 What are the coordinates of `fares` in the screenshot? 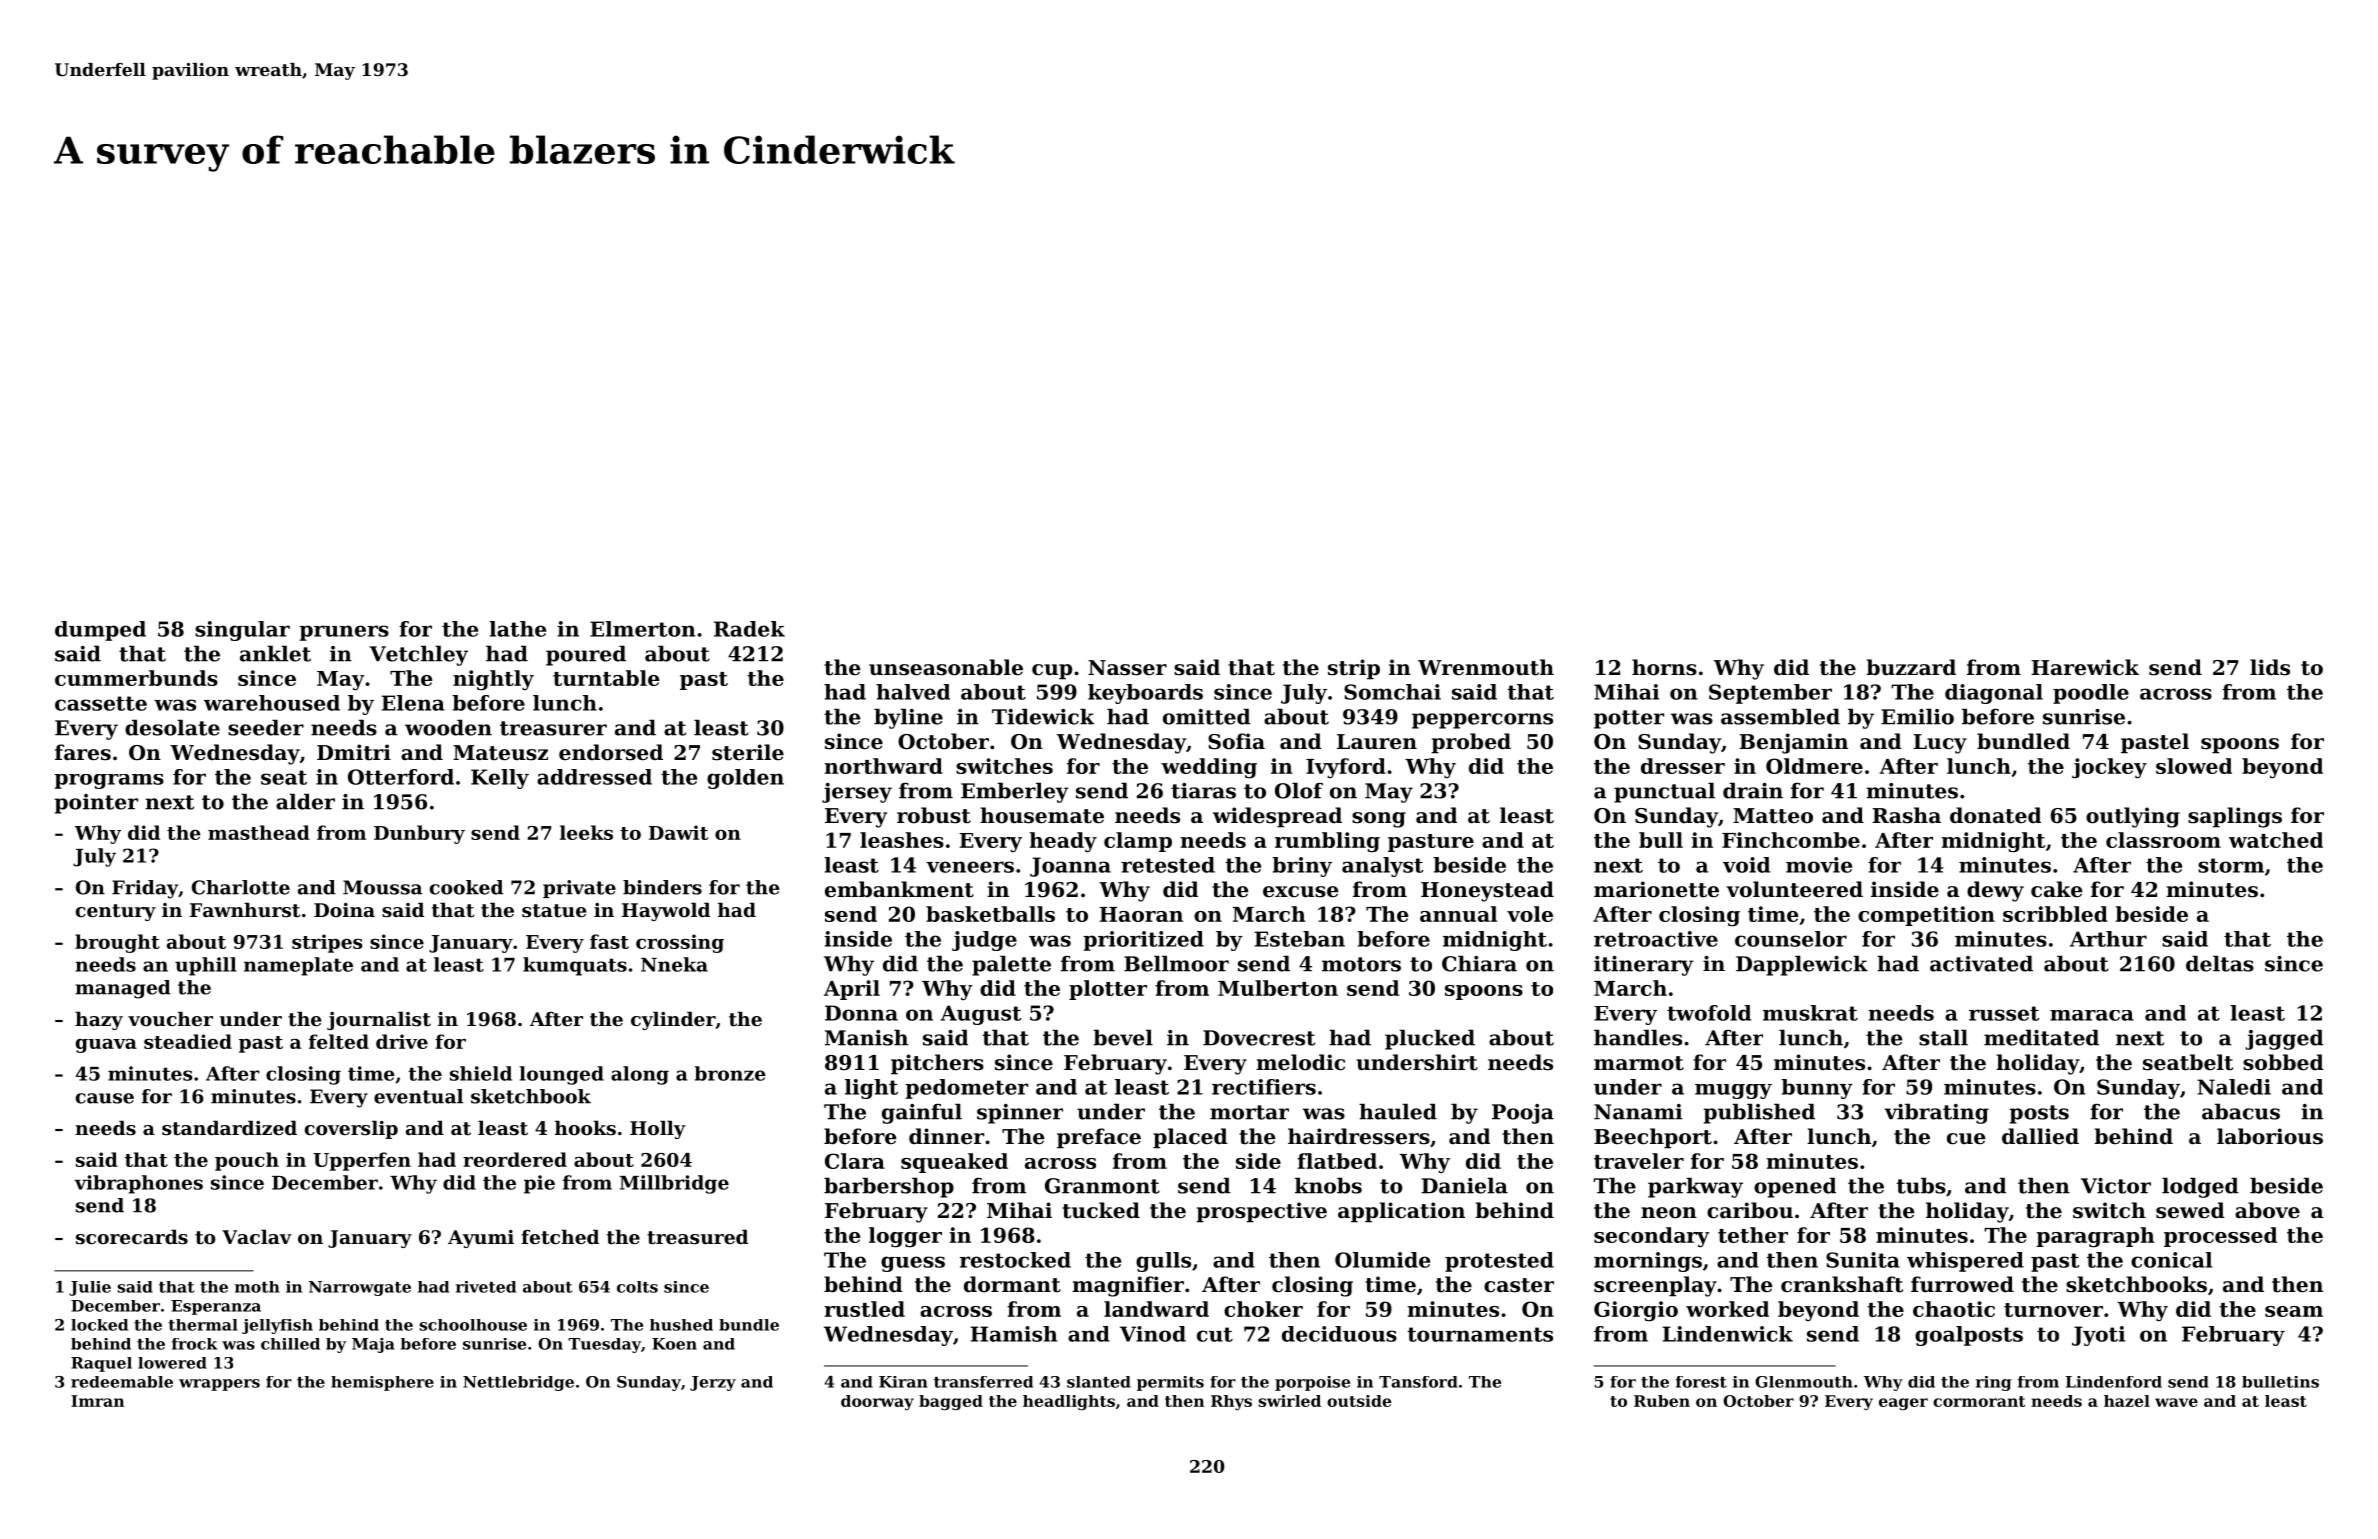 It's located at (83, 752).
